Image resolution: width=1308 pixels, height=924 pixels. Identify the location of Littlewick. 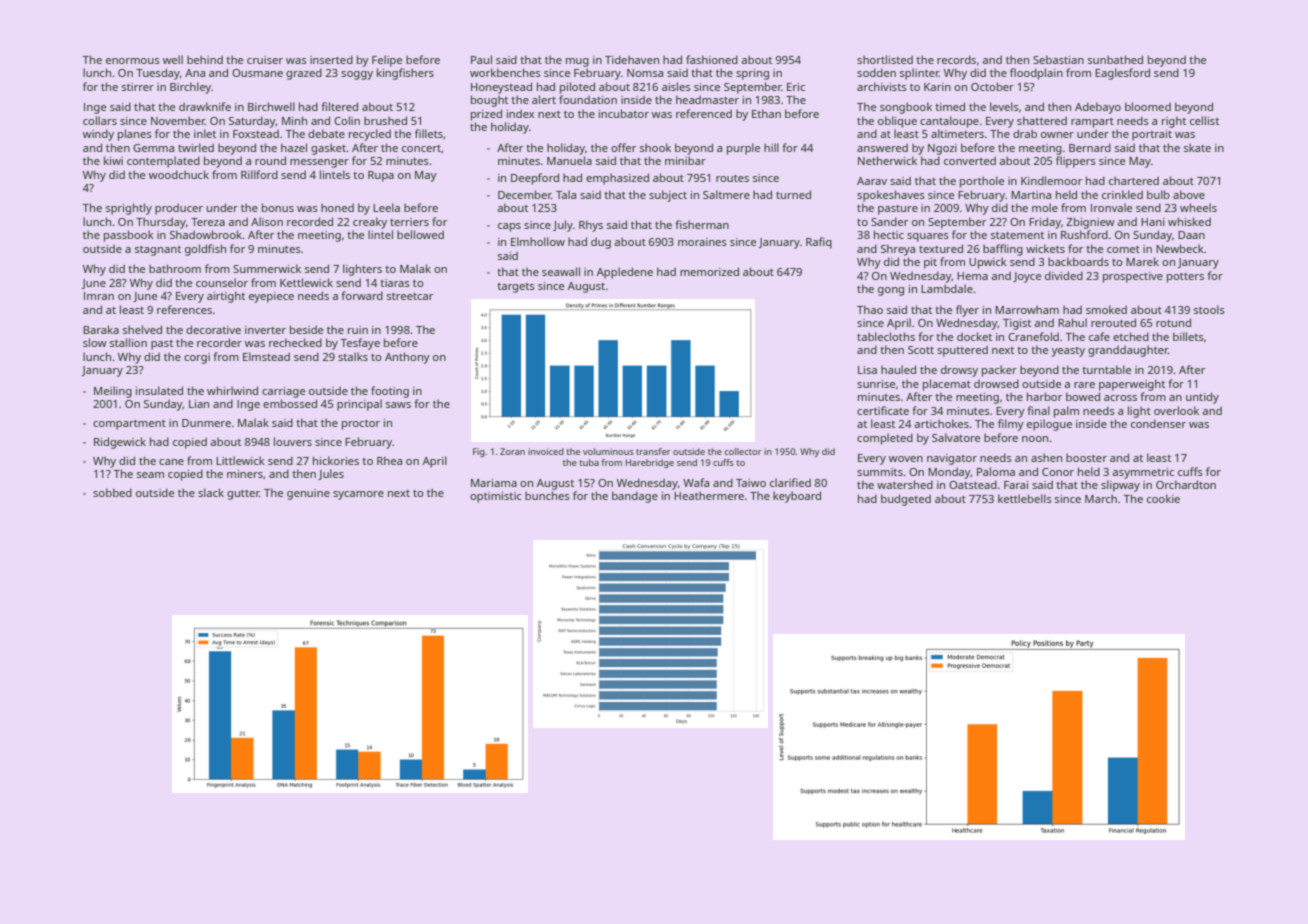
(240, 460).
